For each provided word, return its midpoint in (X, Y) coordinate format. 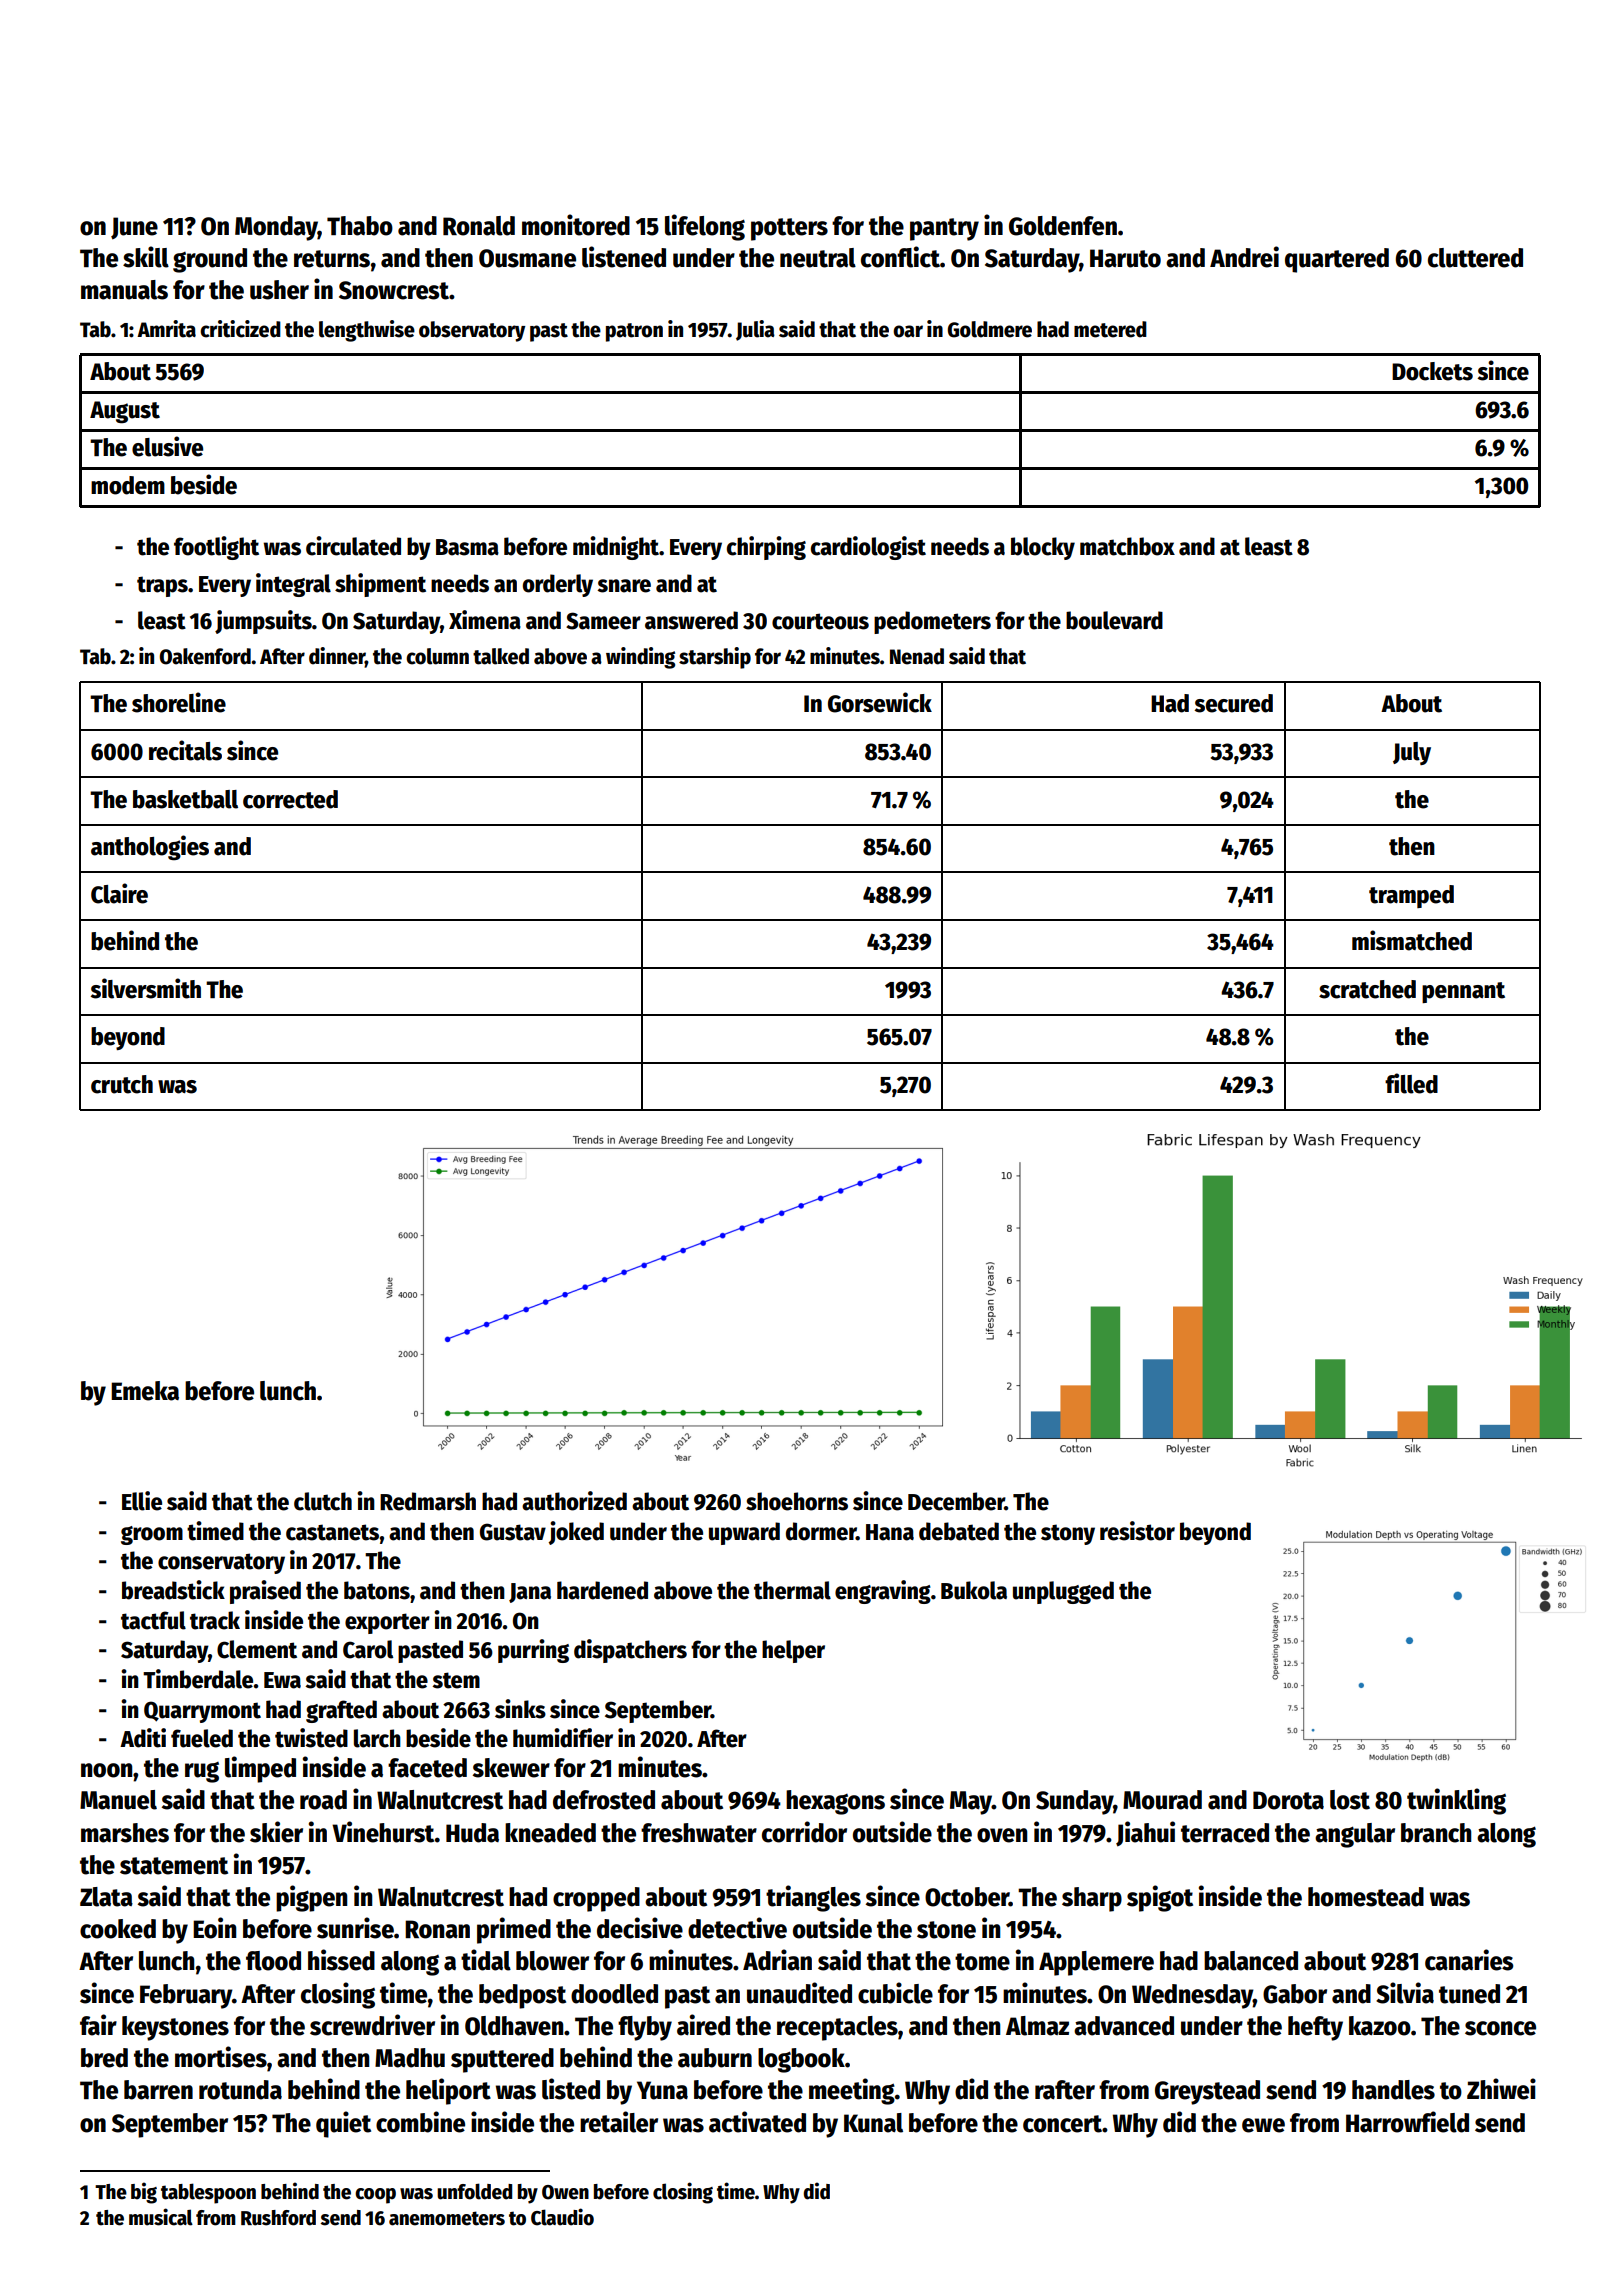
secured (1233, 703)
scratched (1367, 989)
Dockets (1432, 371)
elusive (167, 446)
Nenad (917, 656)
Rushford (278, 2218)
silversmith (145, 988)
